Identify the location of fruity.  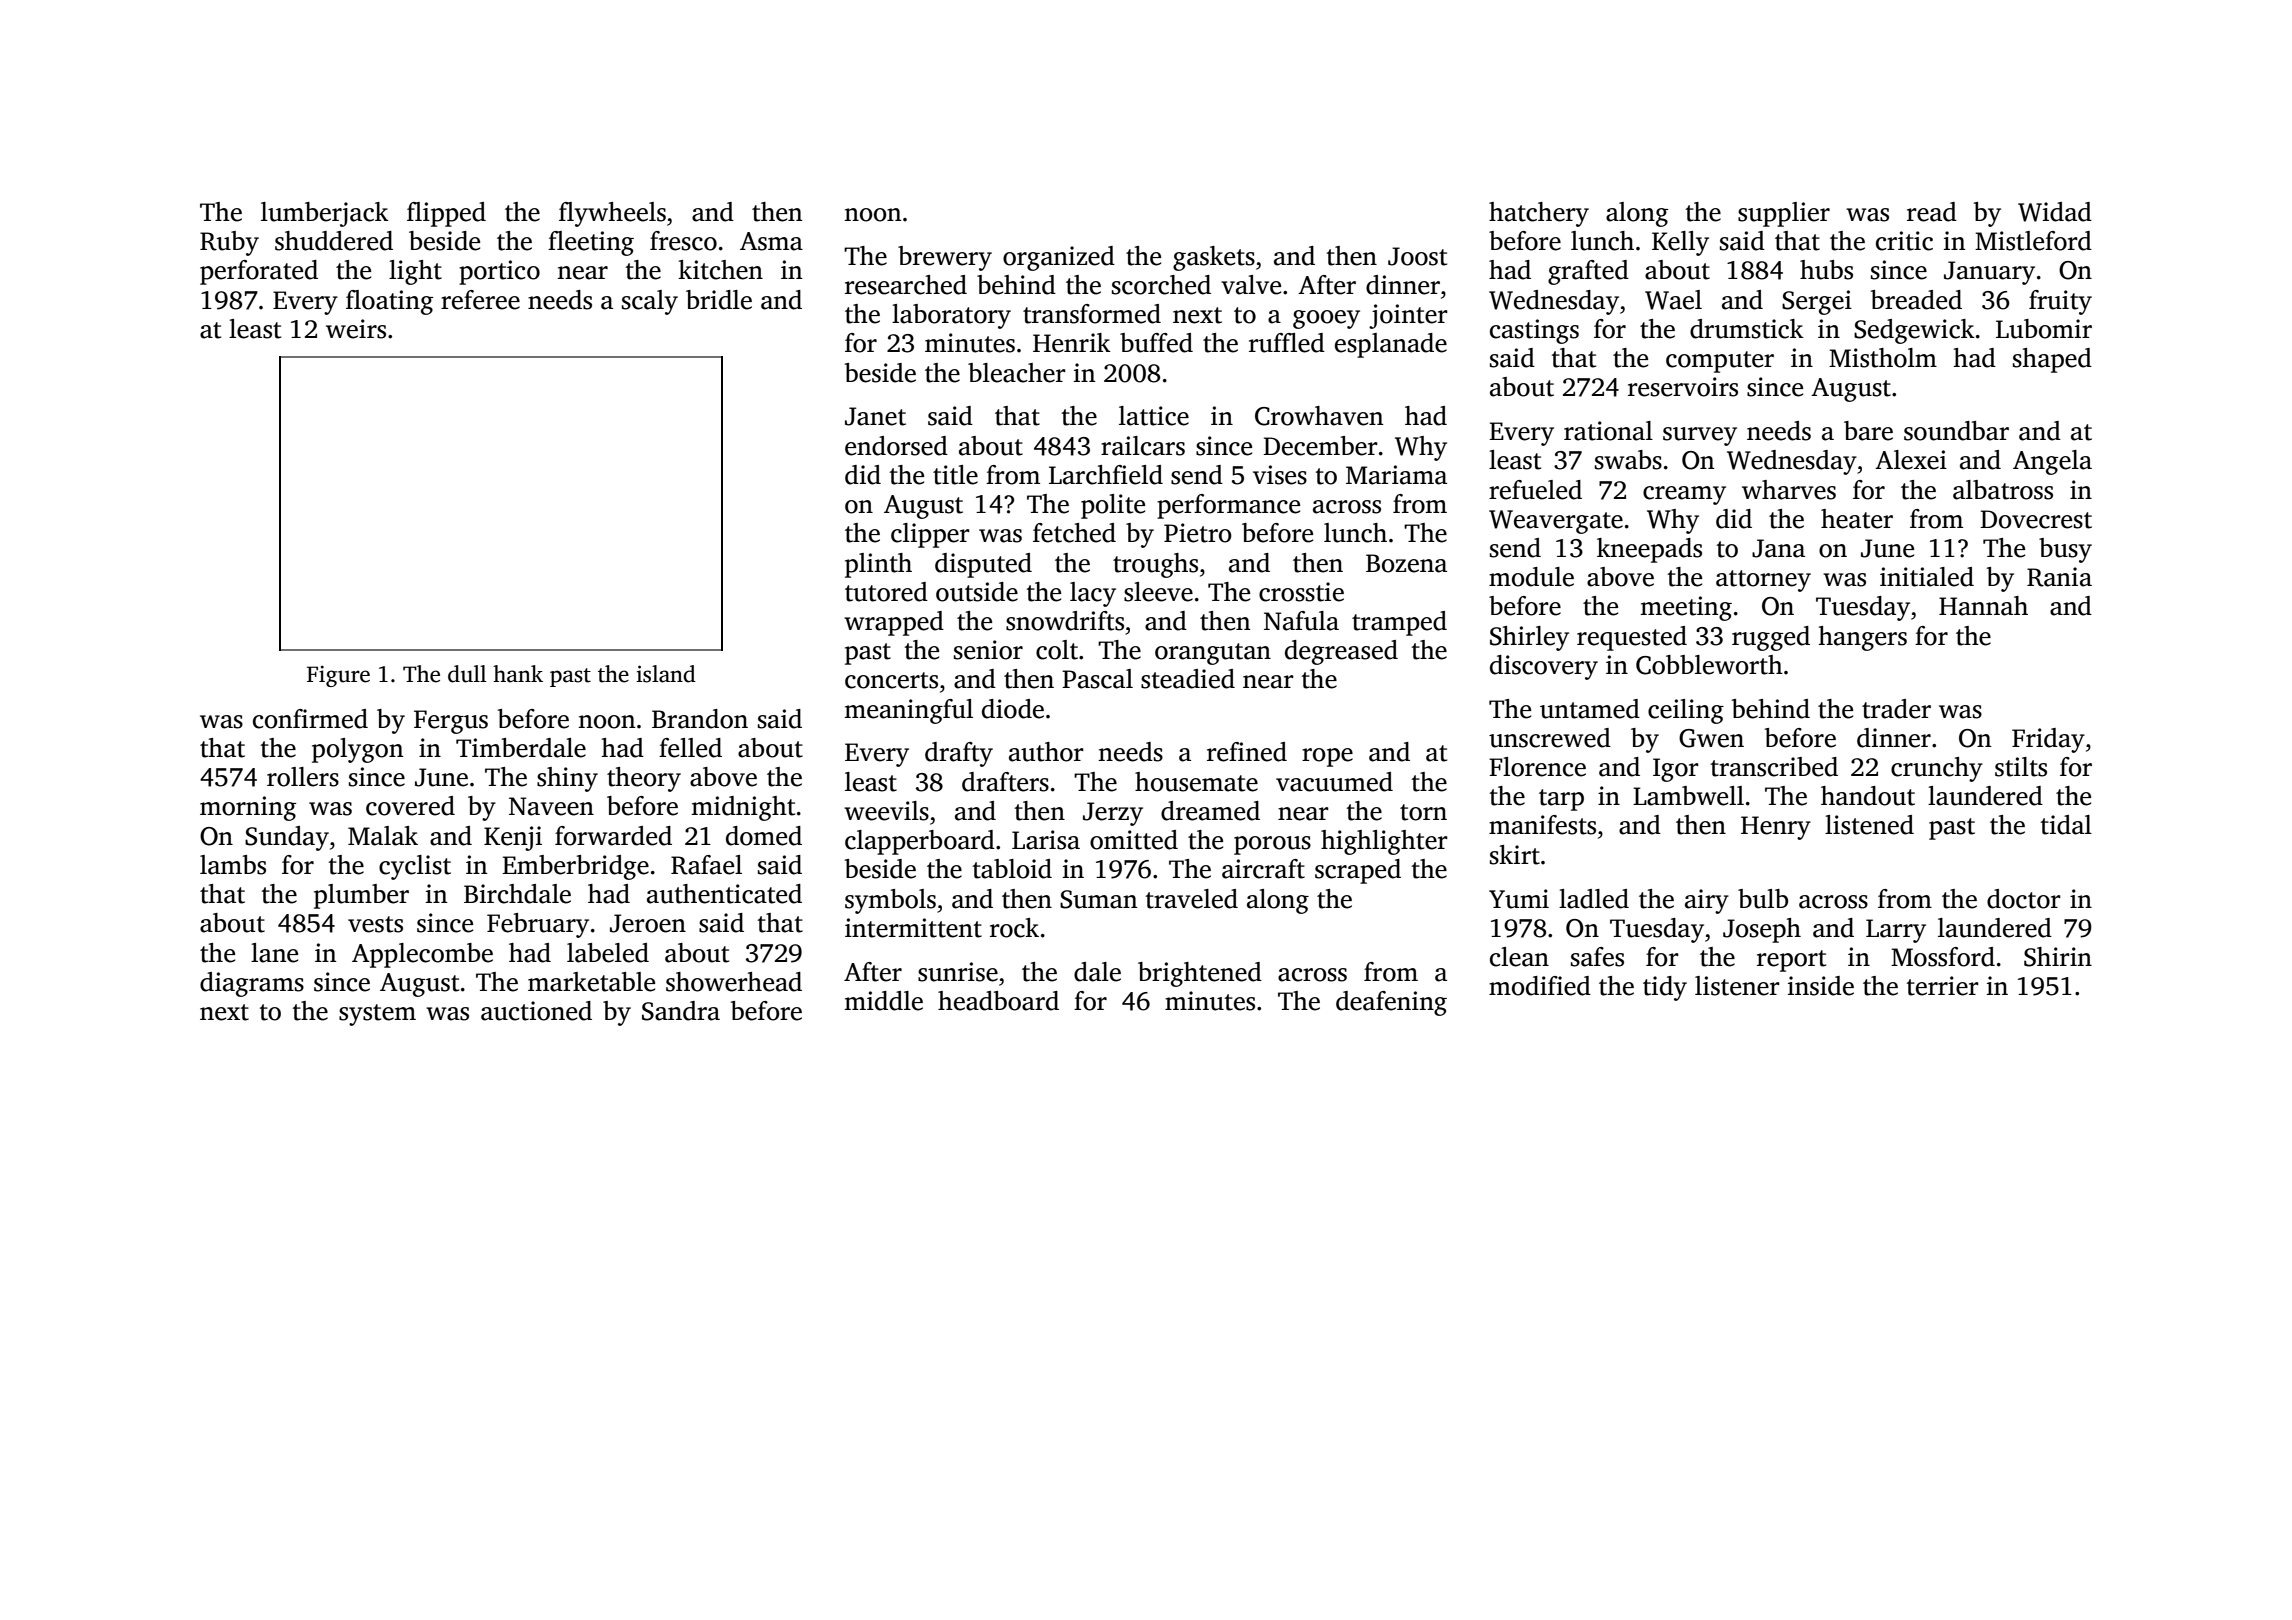
(2060, 302).
